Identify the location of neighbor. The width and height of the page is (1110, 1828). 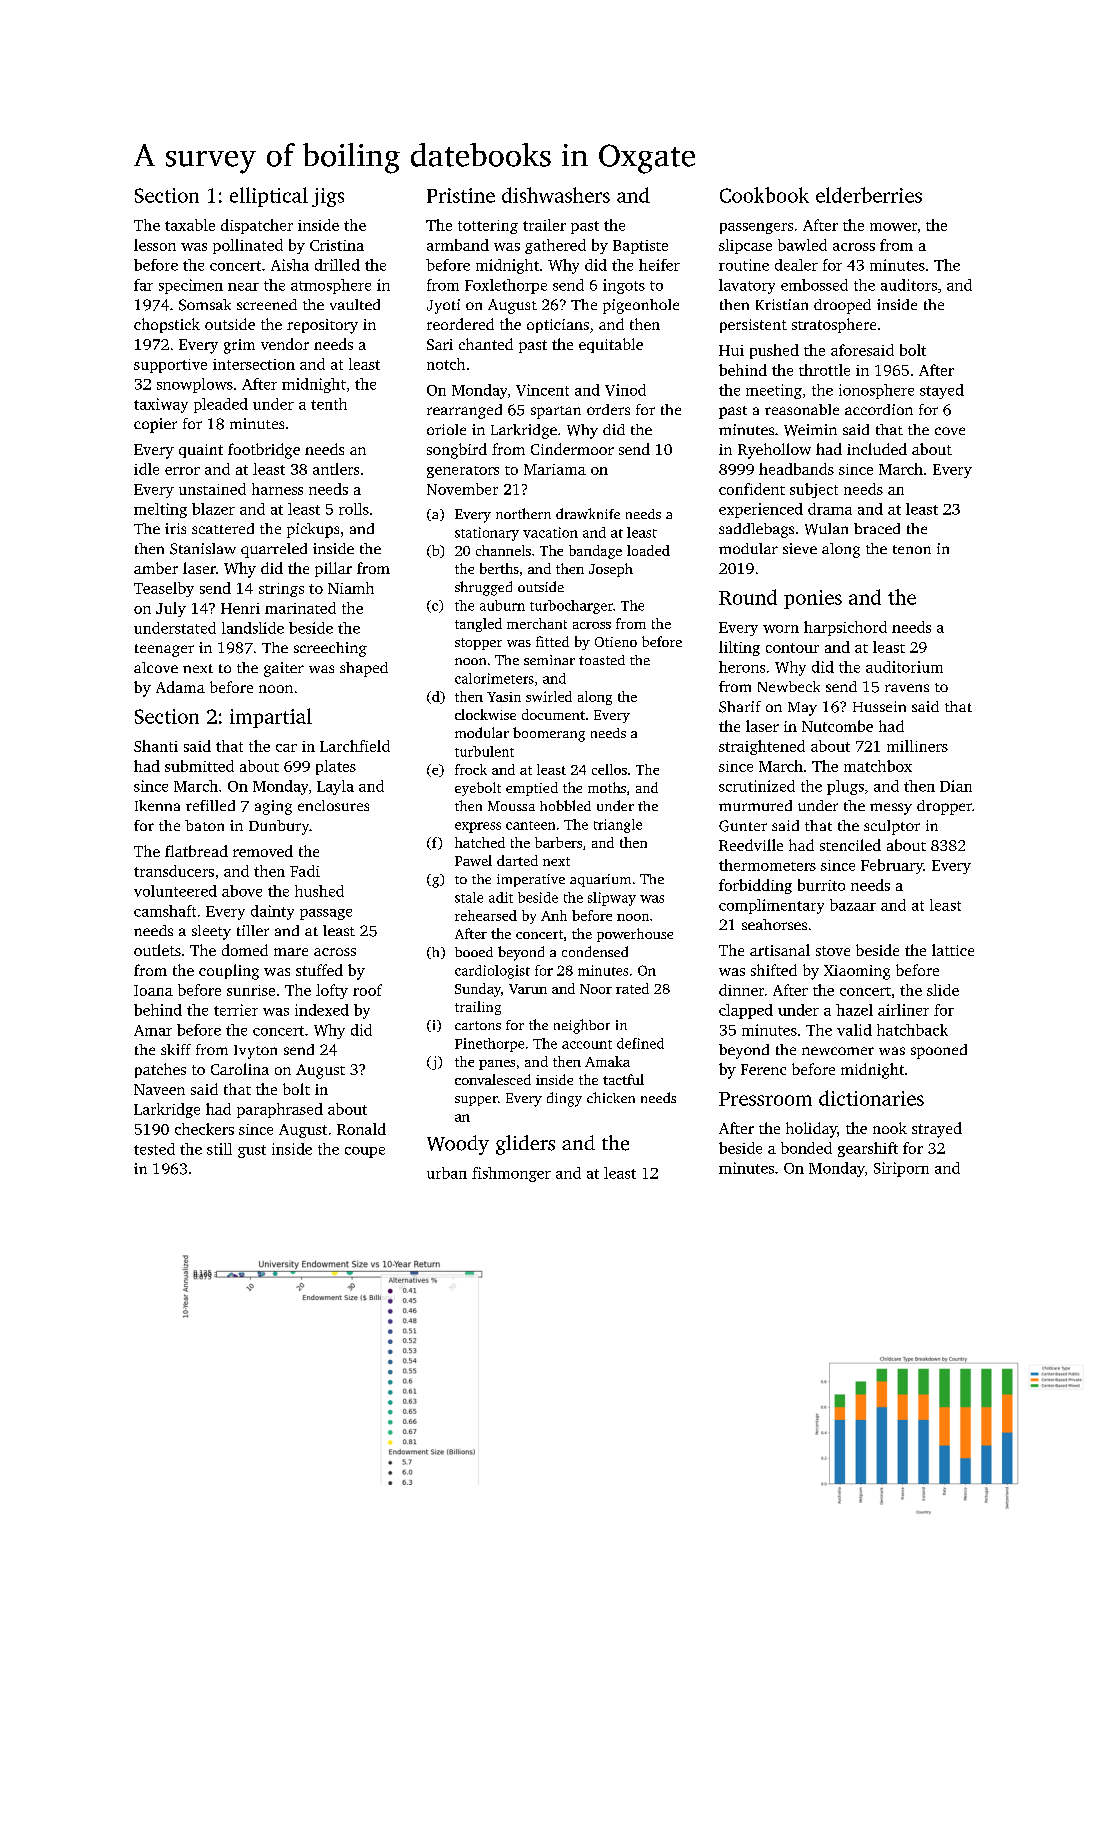
(582, 1026).
